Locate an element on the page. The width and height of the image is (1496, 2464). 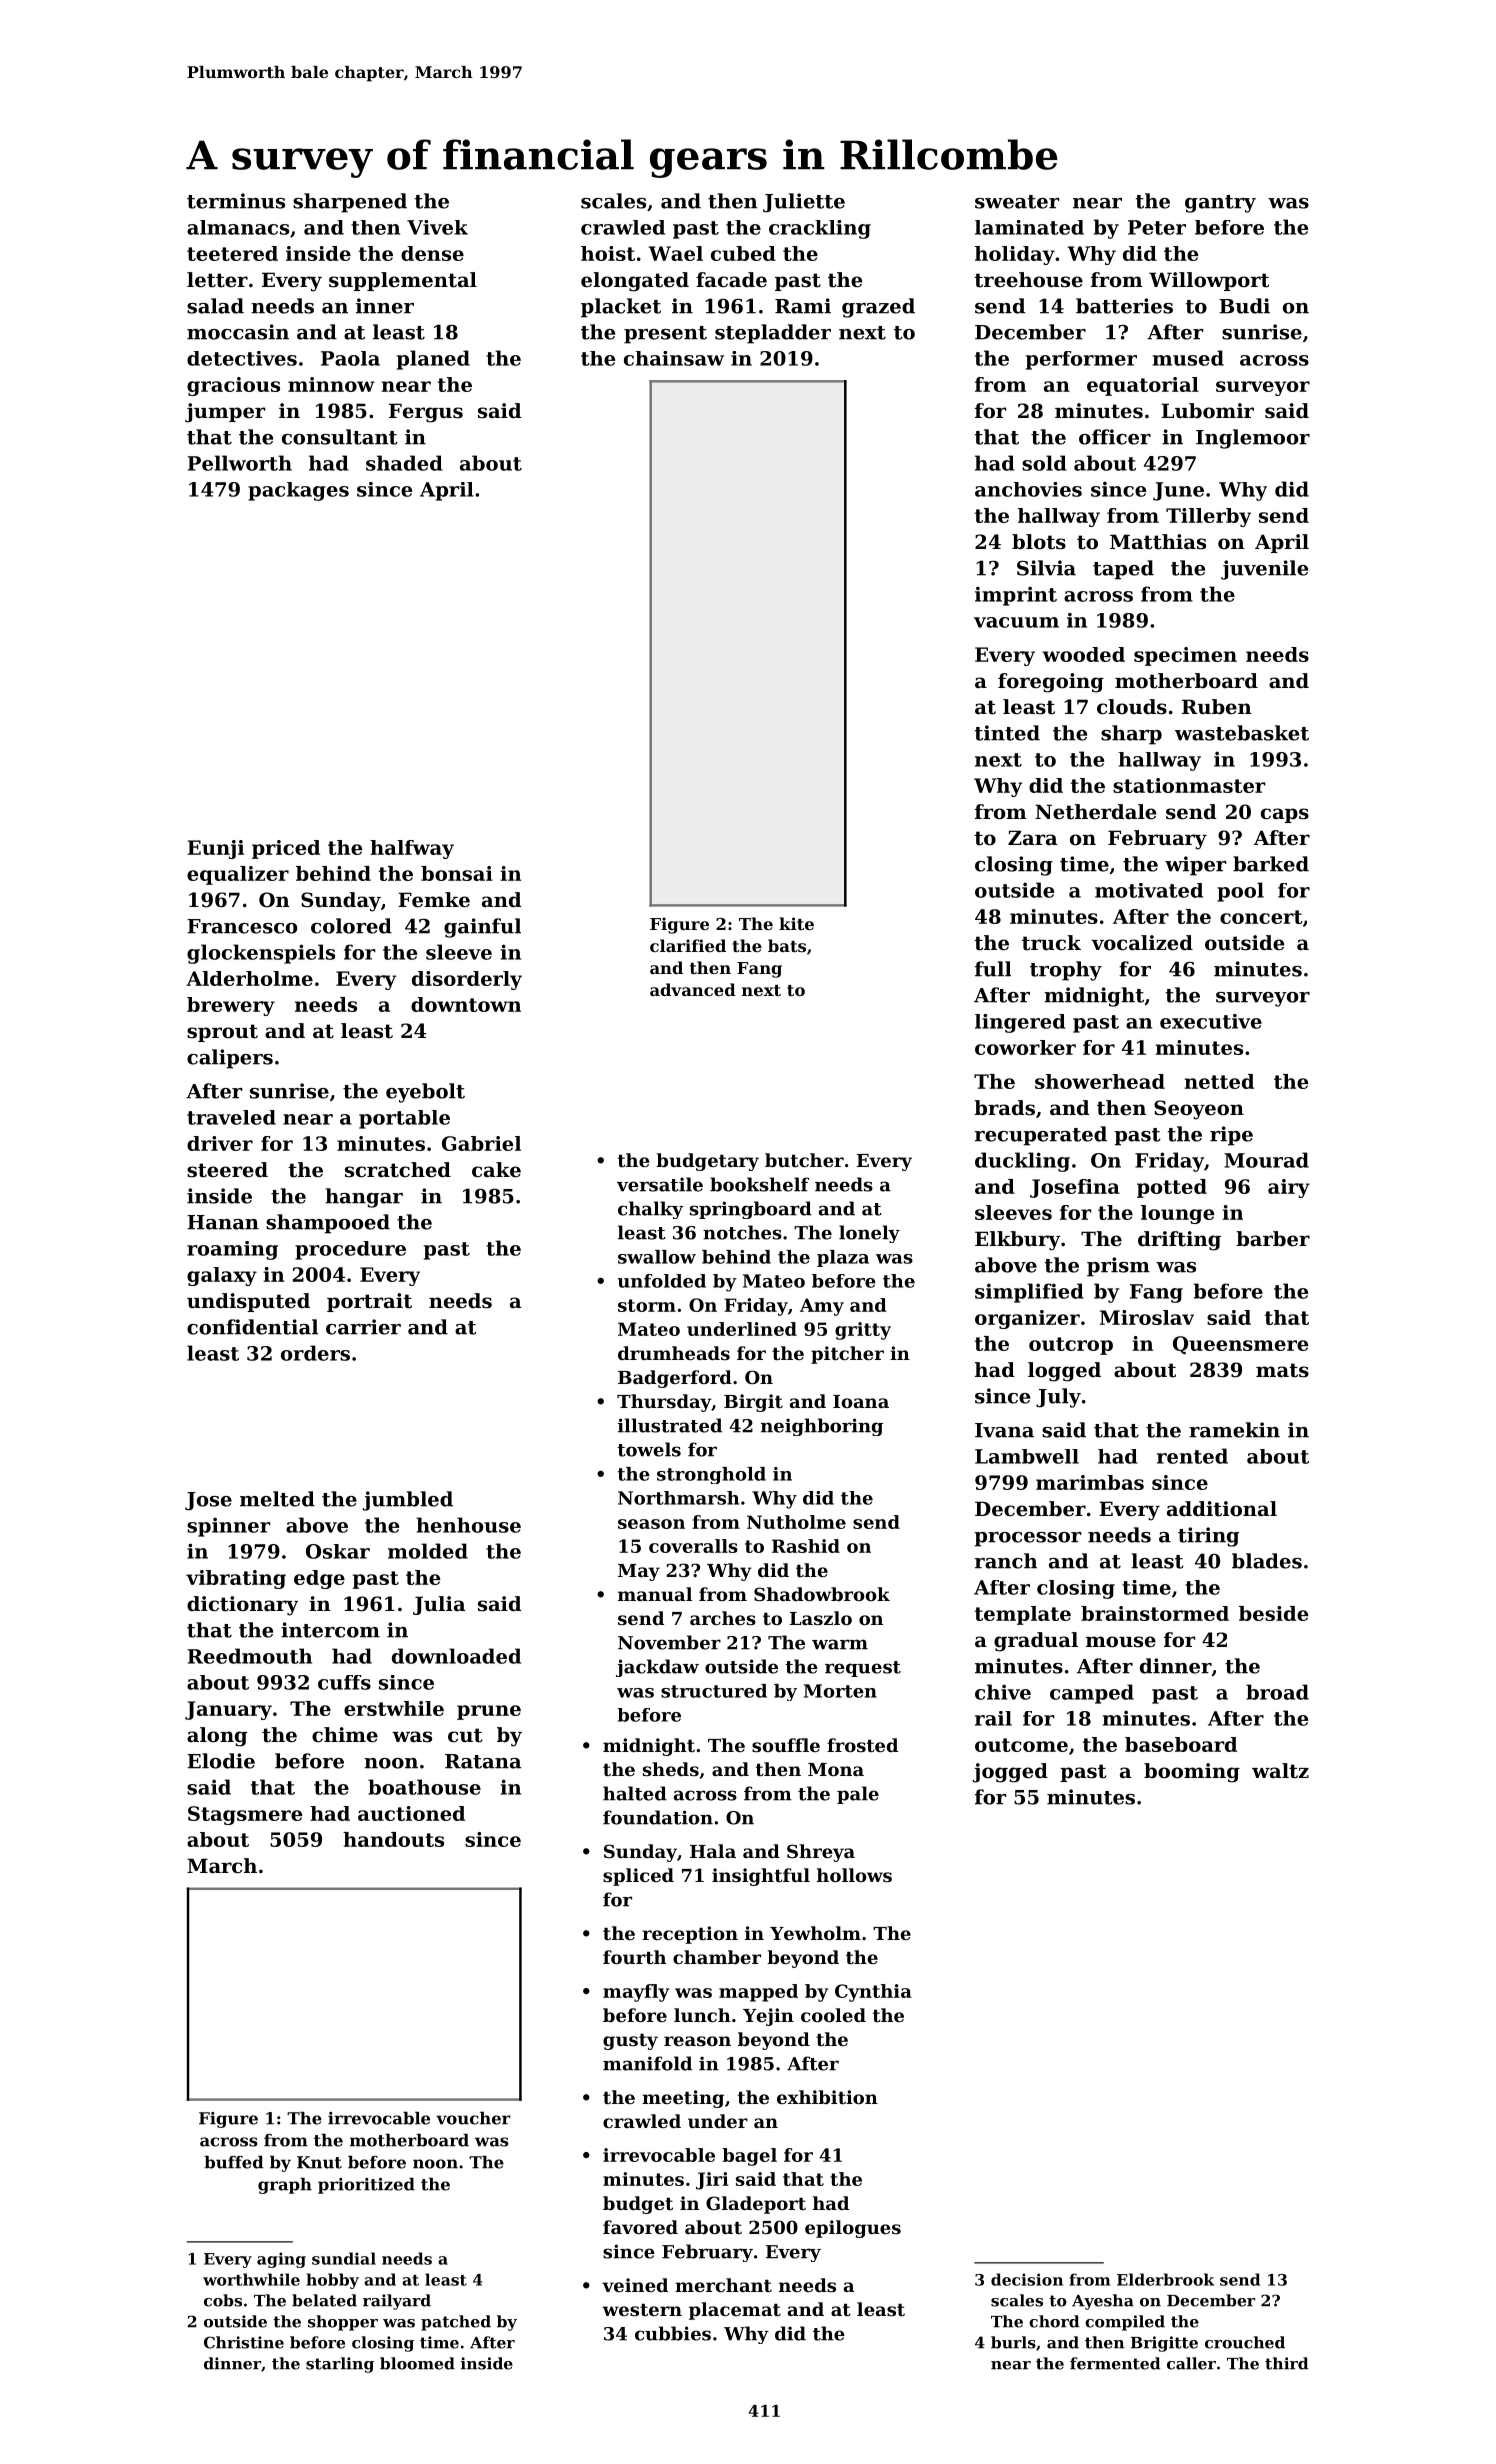
taped is located at coordinates (1123, 570).
